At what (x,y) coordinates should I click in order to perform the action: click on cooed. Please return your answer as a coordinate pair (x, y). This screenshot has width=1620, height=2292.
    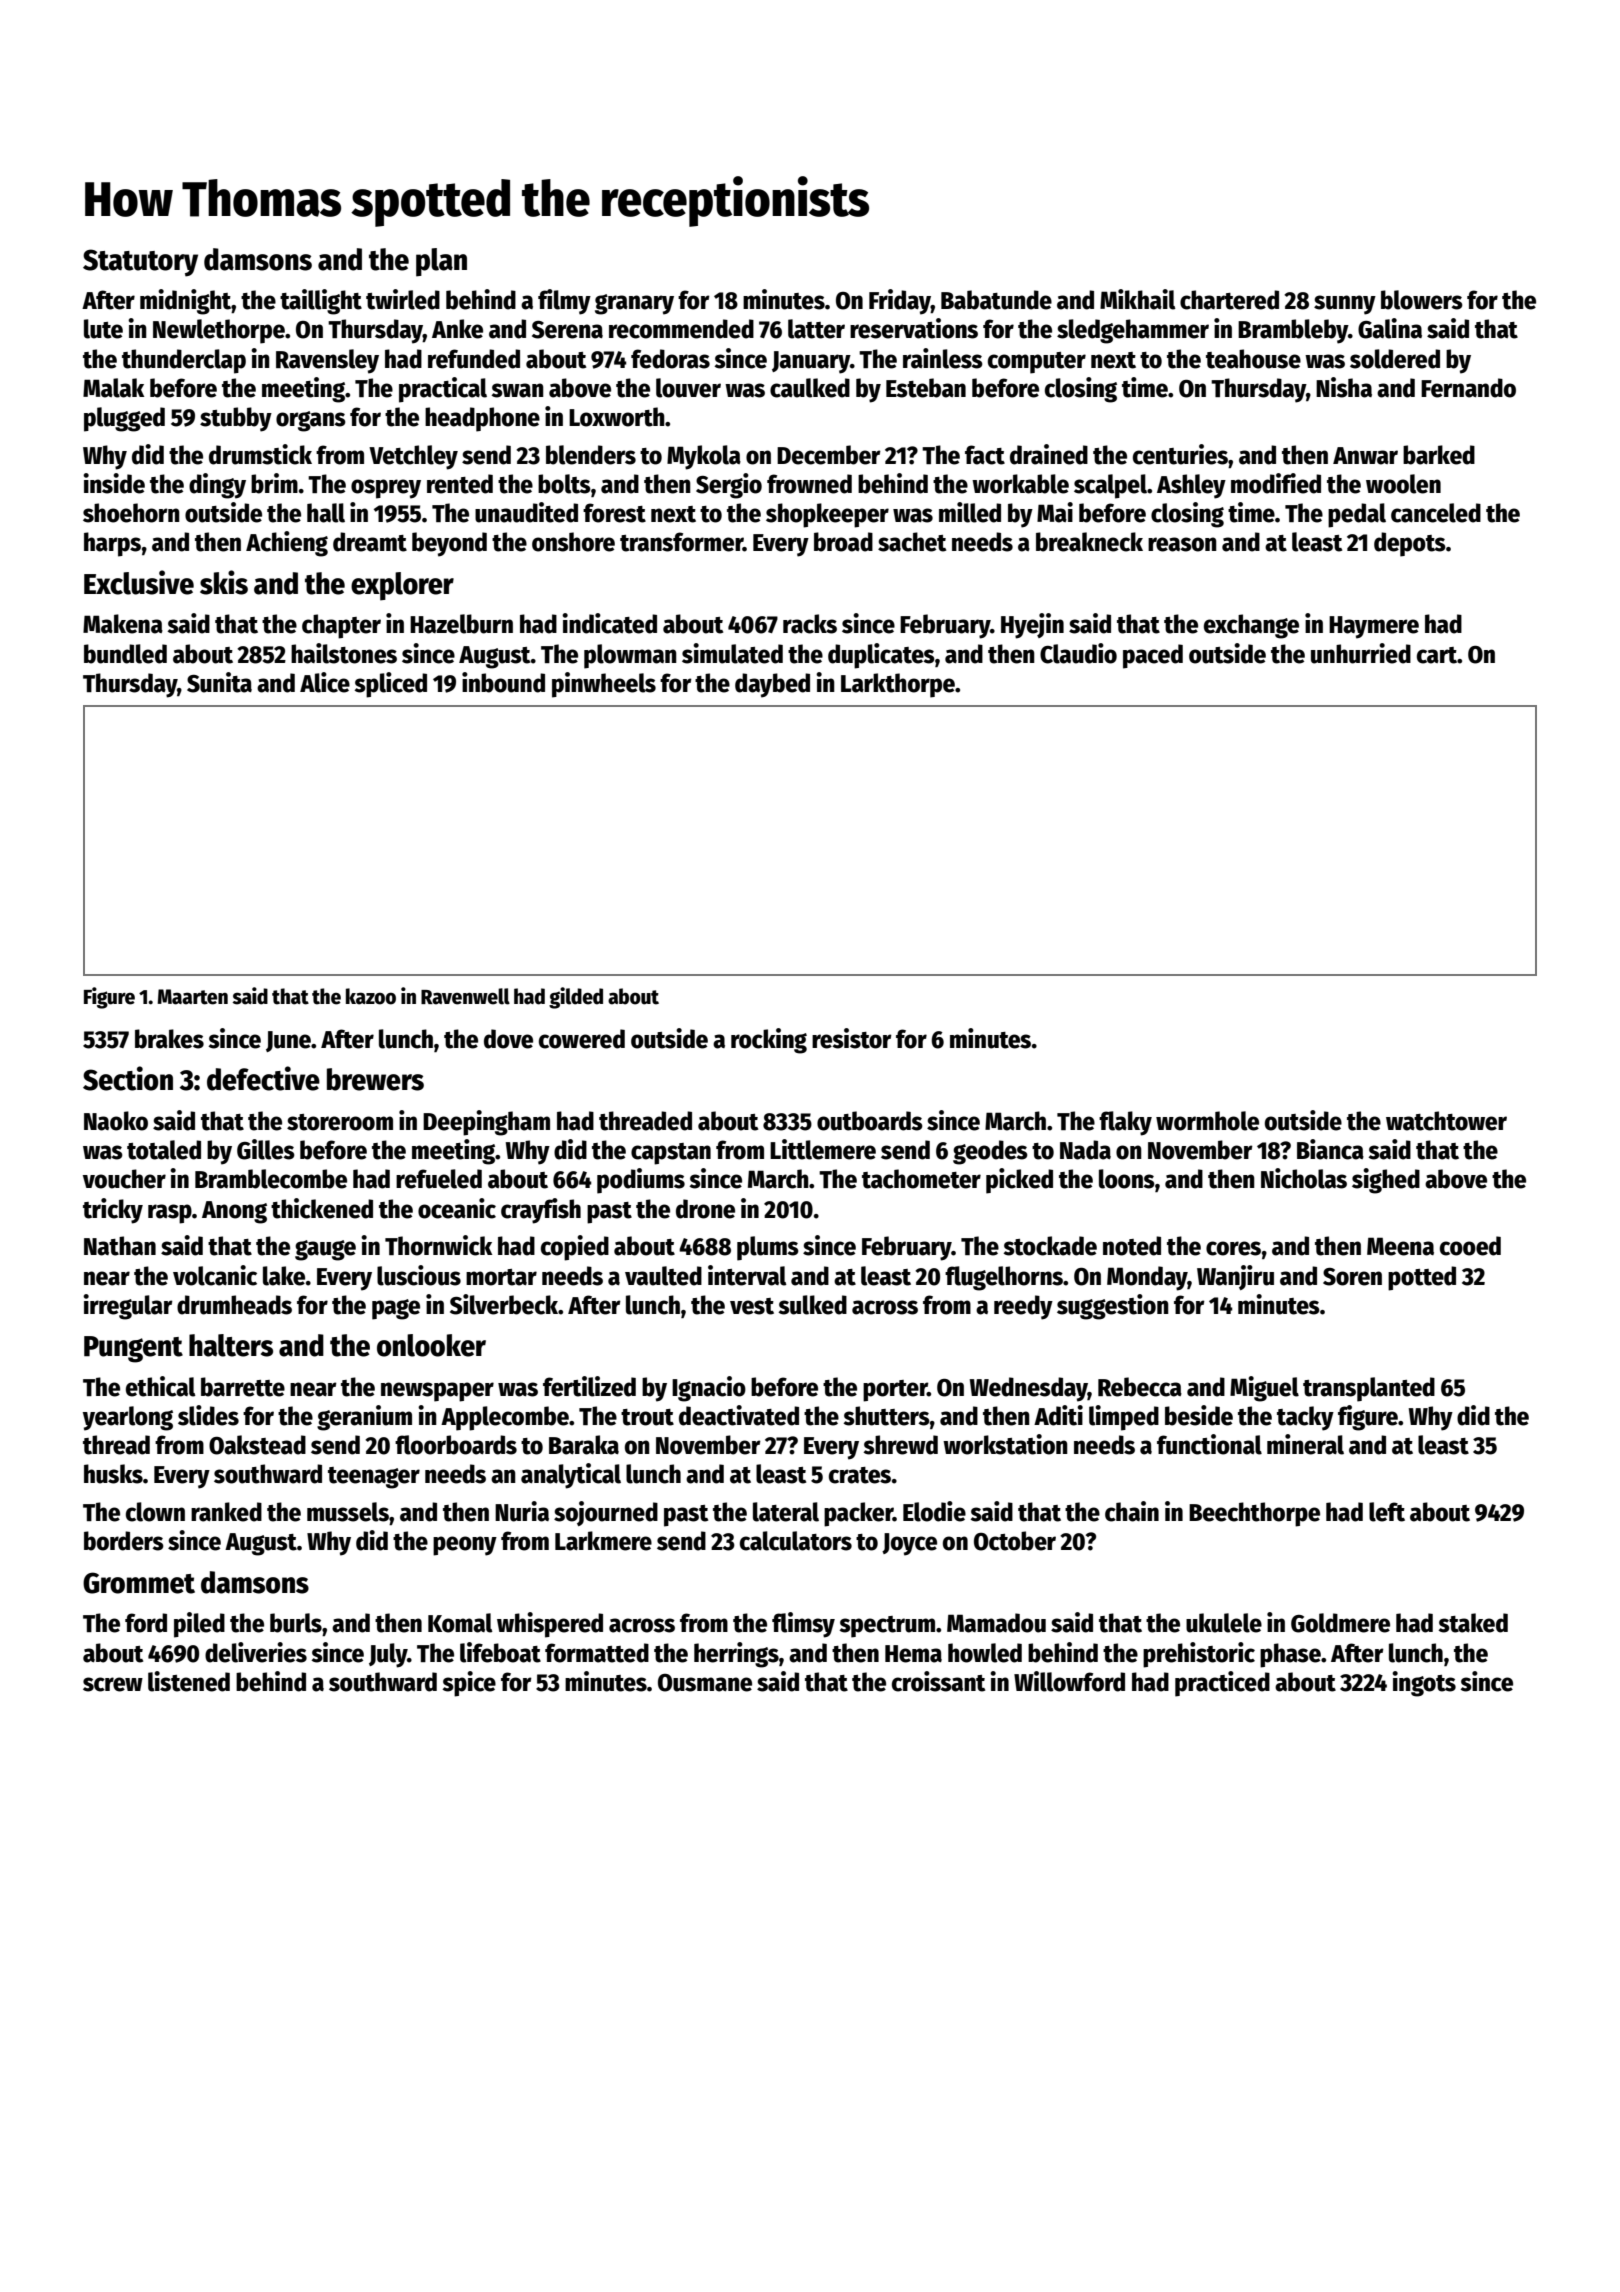
    Looking at the image, I should click on (1470, 1246).
